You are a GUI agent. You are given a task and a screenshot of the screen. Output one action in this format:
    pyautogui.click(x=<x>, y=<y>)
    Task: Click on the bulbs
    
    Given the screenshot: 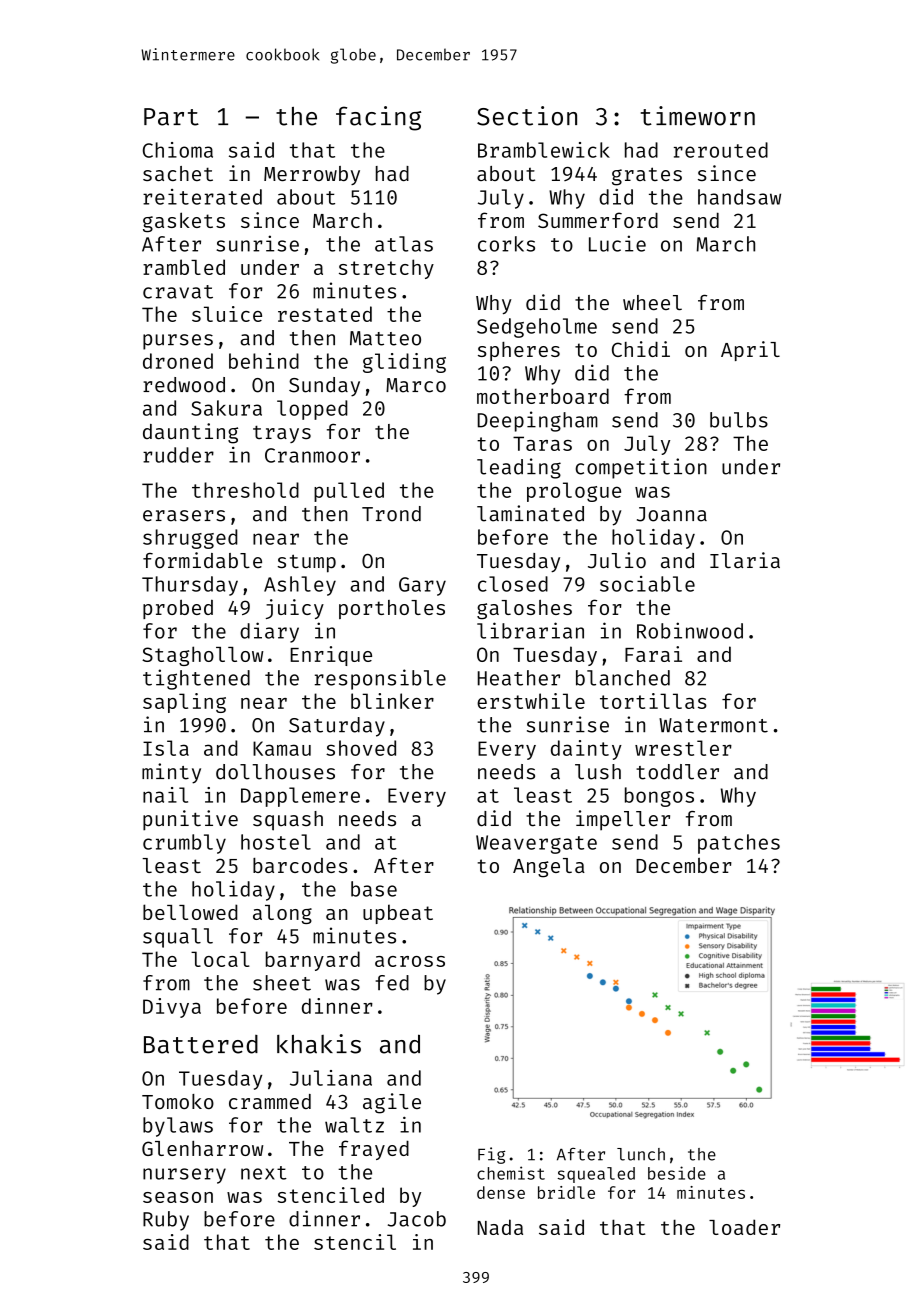 What is the action you would take?
    pyautogui.click(x=739, y=420)
